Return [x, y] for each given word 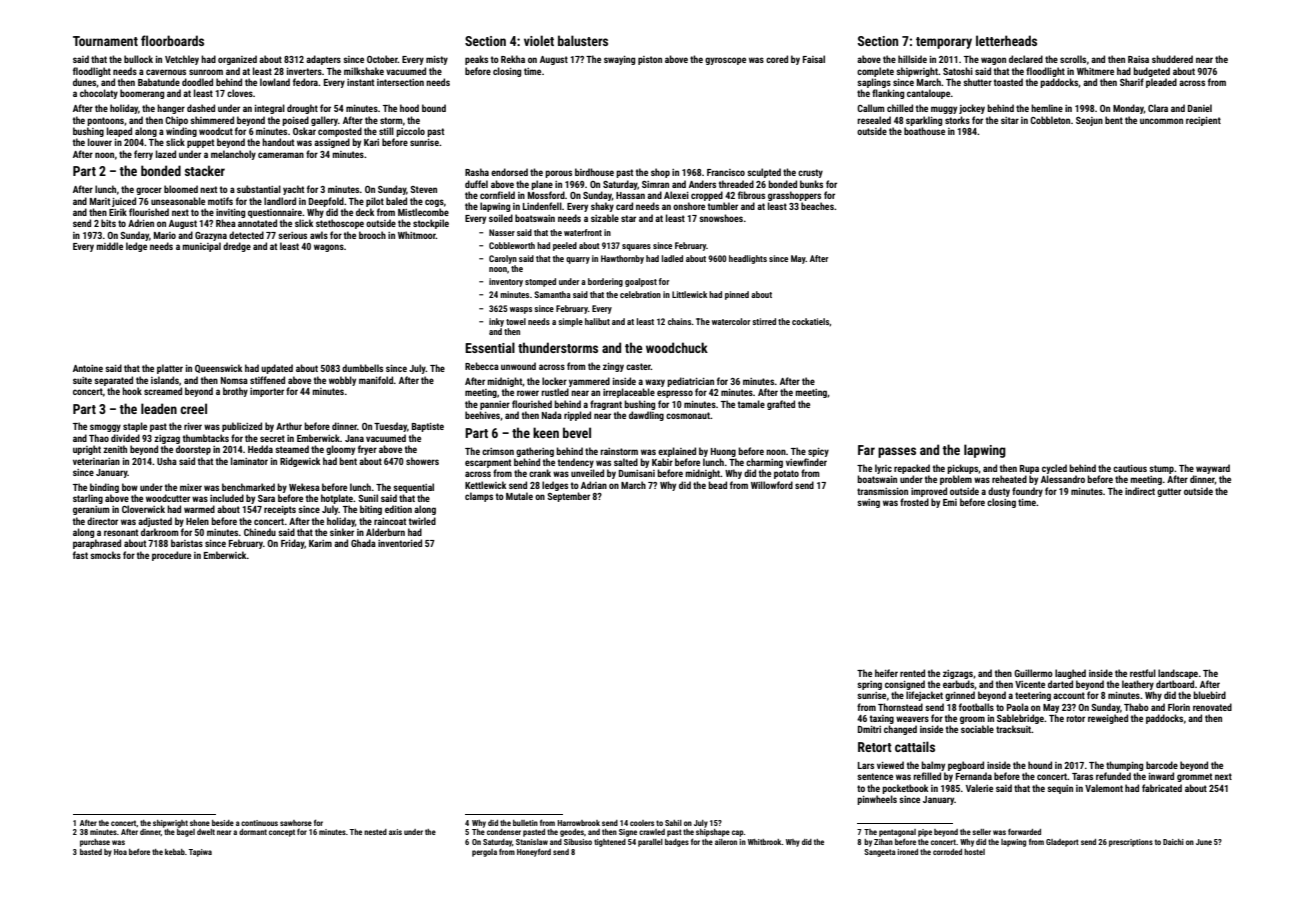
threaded [736, 184]
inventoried [400, 543]
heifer [886, 673]
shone [200, 823]
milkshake [364, 71]
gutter [1169, 492]
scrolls [1073, 59]
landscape [1178, 674]
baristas [187, 543]
